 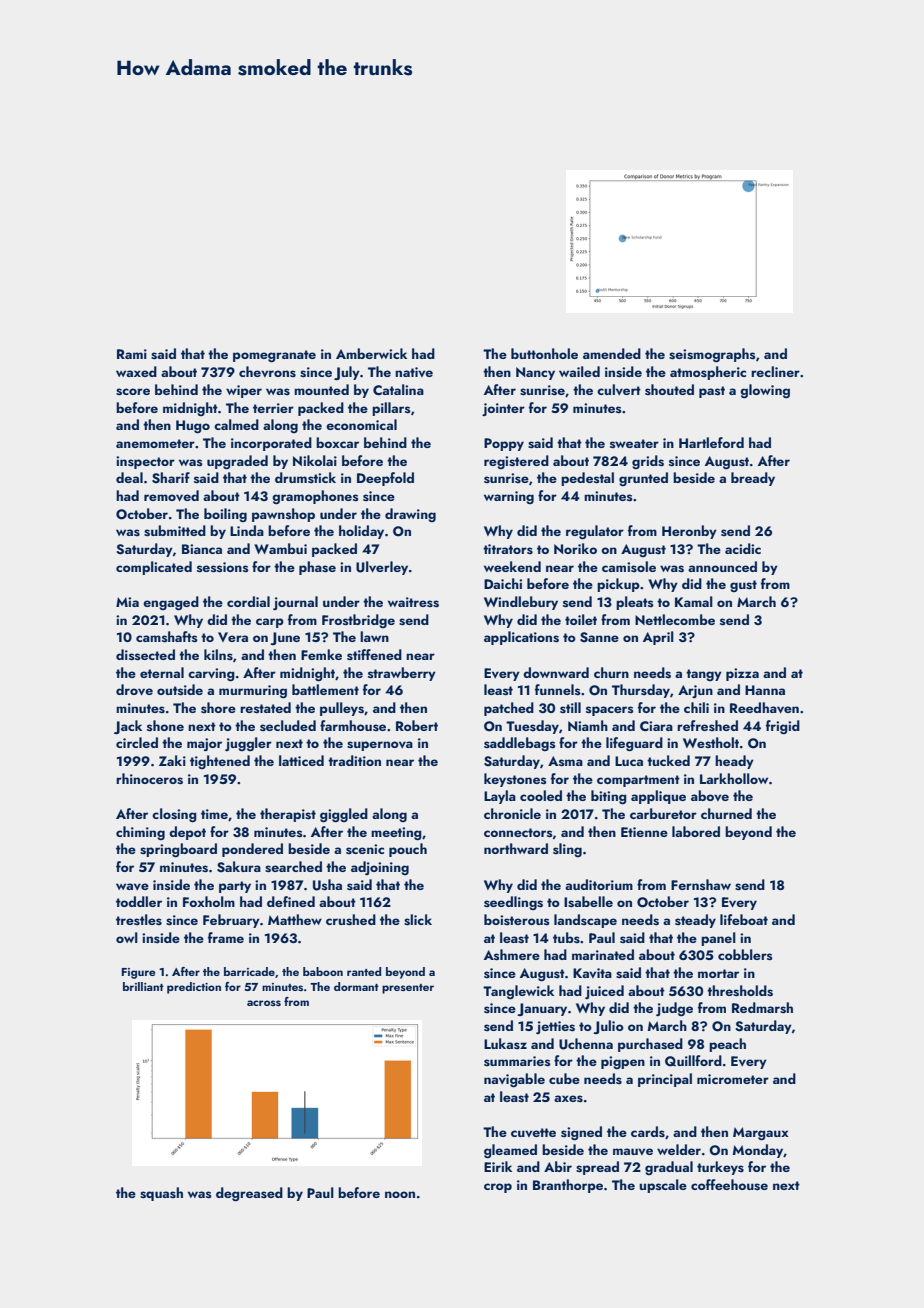 What do you see at coordinates (274, 356) in the screenshot?
I see `pomegranate` at bounding box center [274, 356].
